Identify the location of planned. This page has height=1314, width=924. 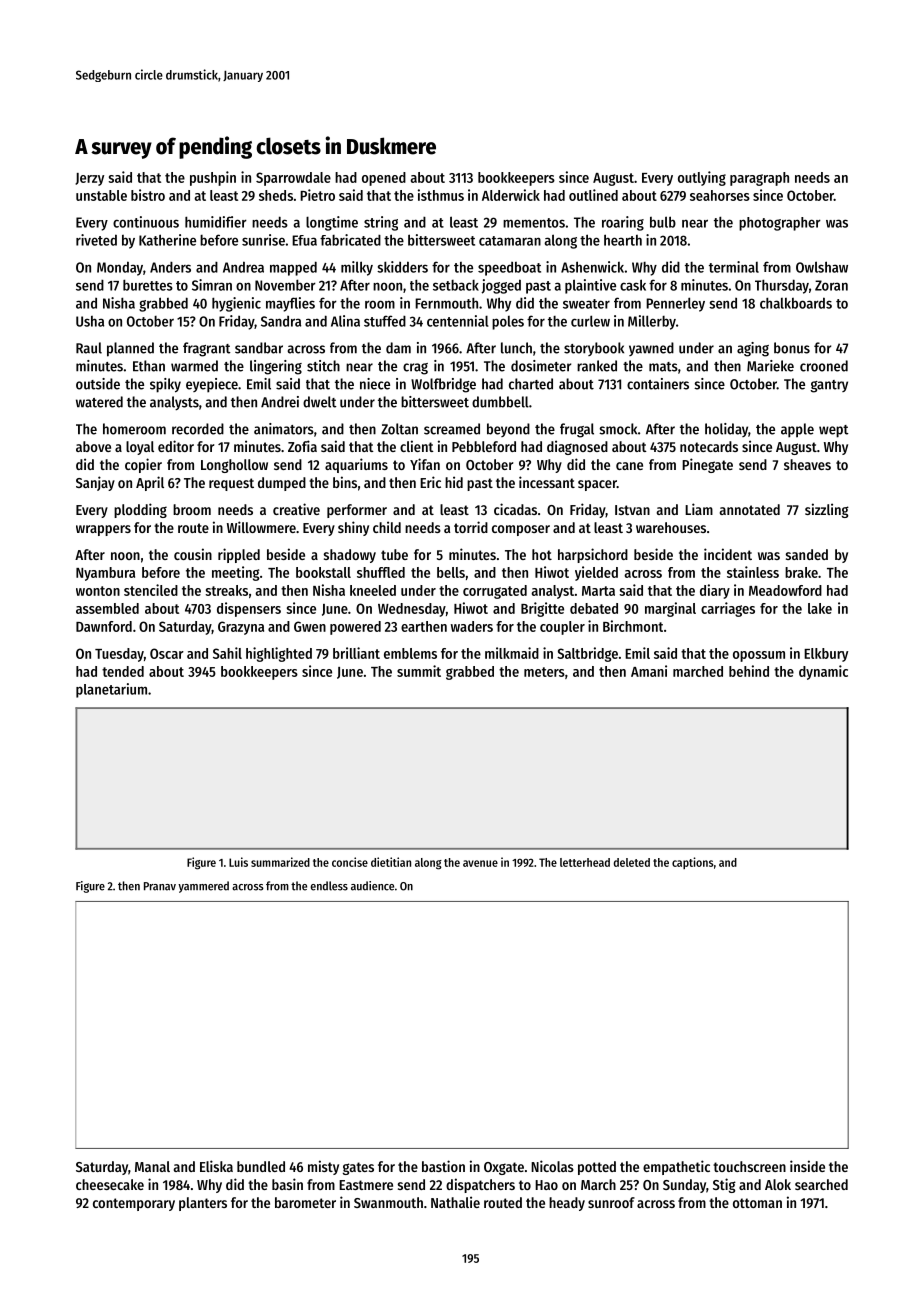
(130, 349).
